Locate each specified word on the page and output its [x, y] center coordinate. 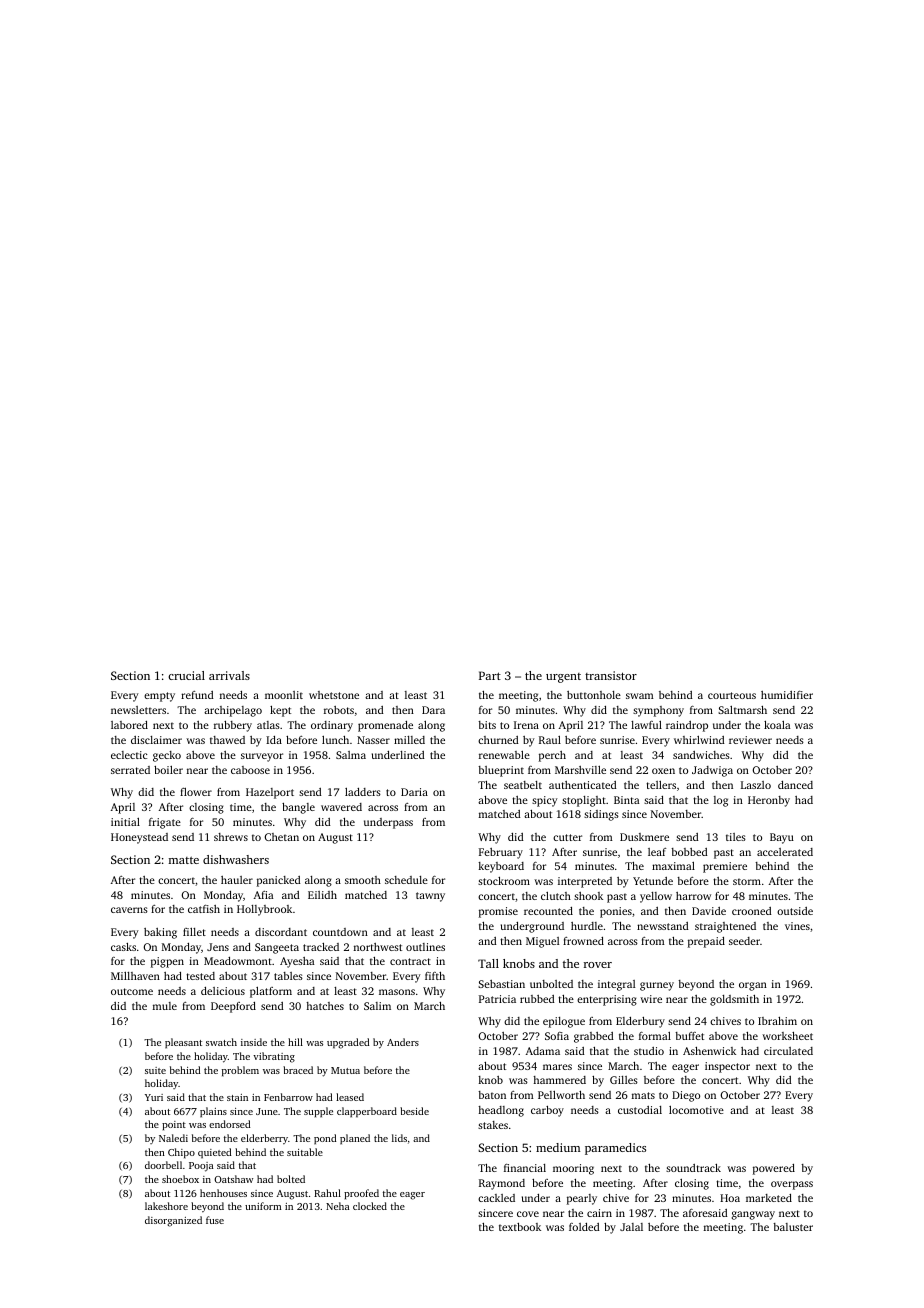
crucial [186, 675]
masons [397, 992]
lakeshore [166, 1206]
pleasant [183, 1043]
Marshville [580, 770]
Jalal [631, 1227]
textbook [520, 1227]
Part [490, 675]
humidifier [787, 695]
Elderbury [640, 1022]
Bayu [782, 838]
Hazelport [270, 793]
